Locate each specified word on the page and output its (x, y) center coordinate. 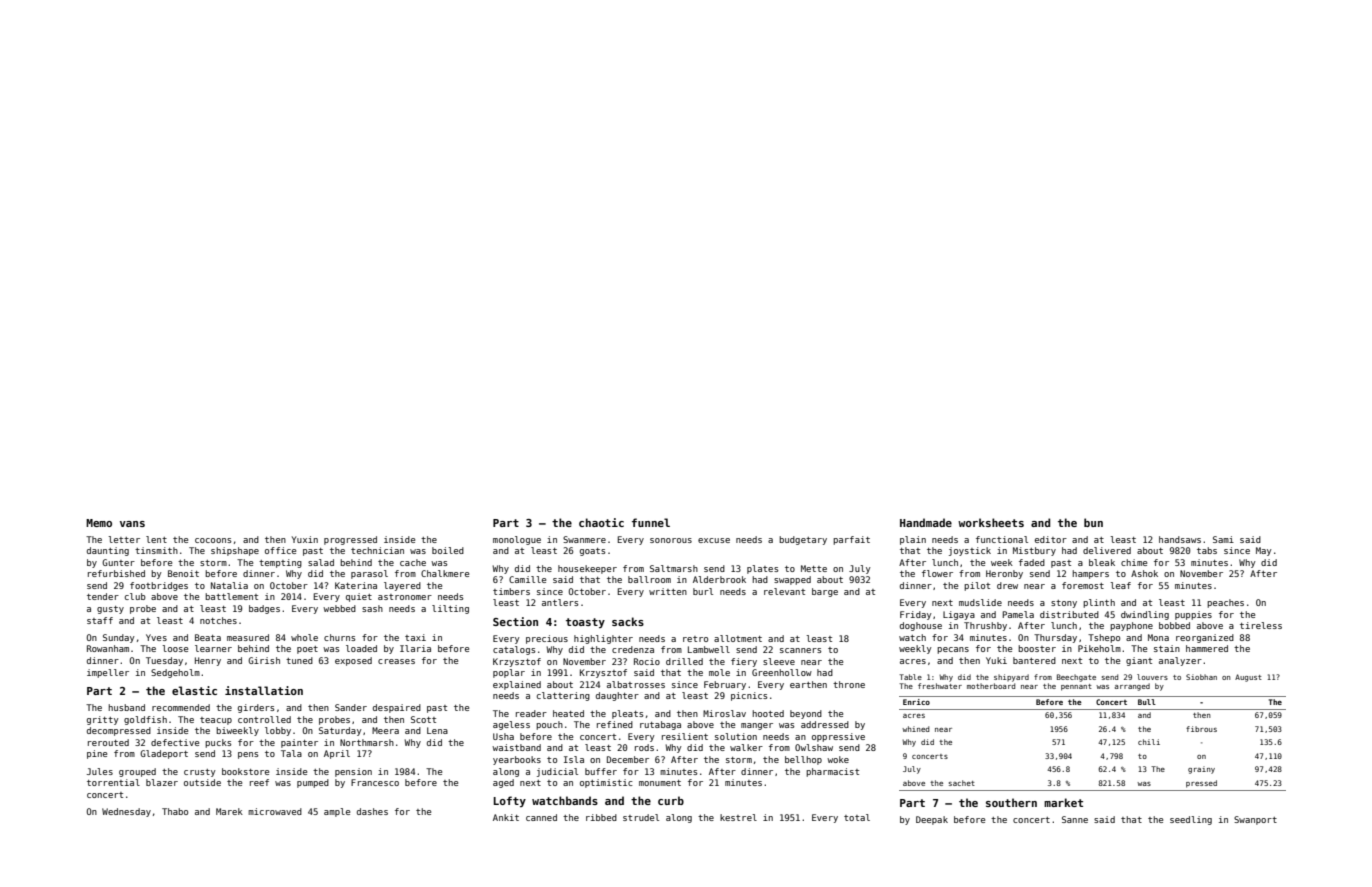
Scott (423, 719)
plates (762, 569)
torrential (113, 782)
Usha (503, 736)
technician (377, 550)
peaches (1225, 603)
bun (1093, 522)
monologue (517, 540)
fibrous (1201, 729)
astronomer (405, 597)
